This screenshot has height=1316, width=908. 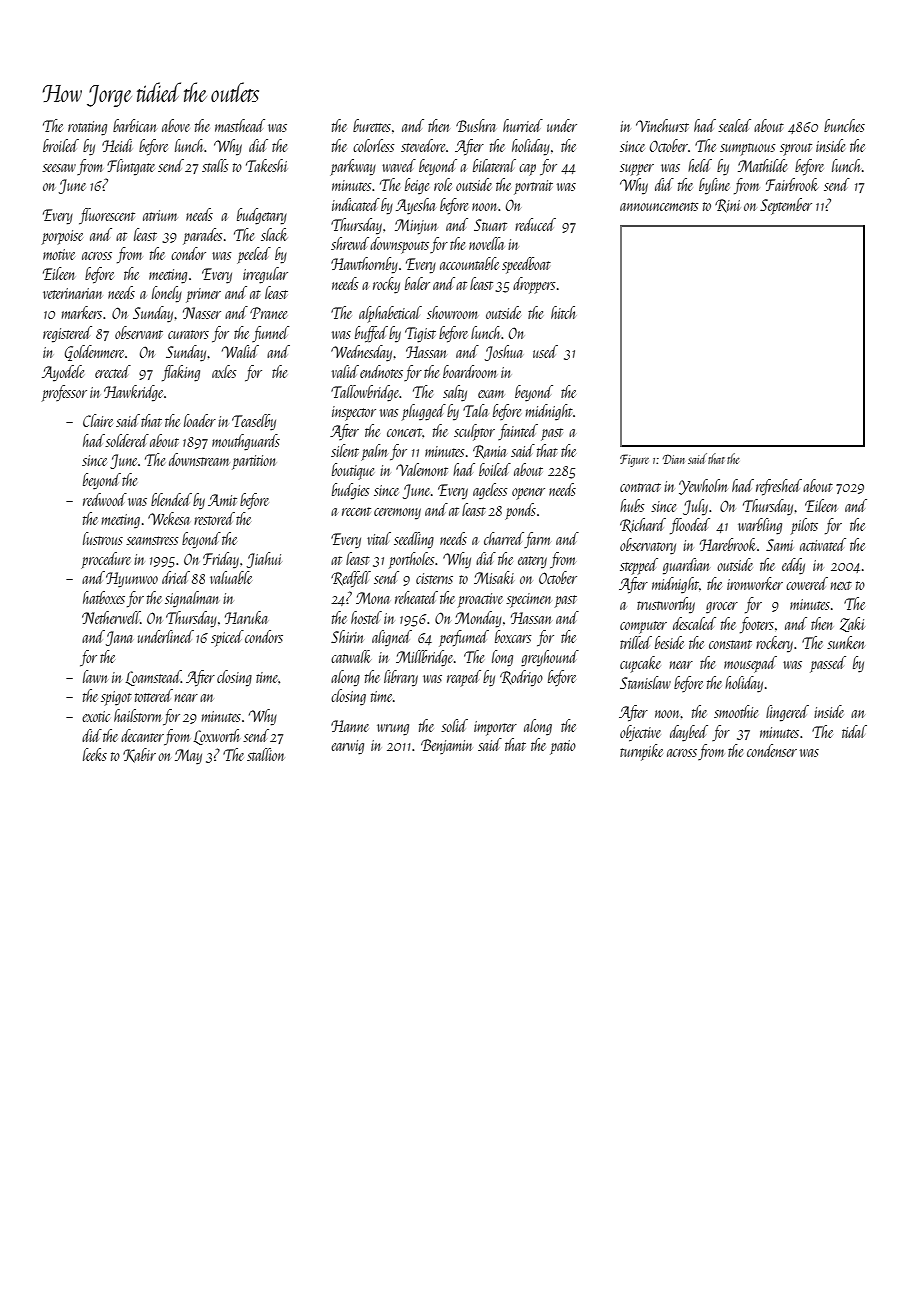 I want to click on greyhound, so click(x=550, y=658).
